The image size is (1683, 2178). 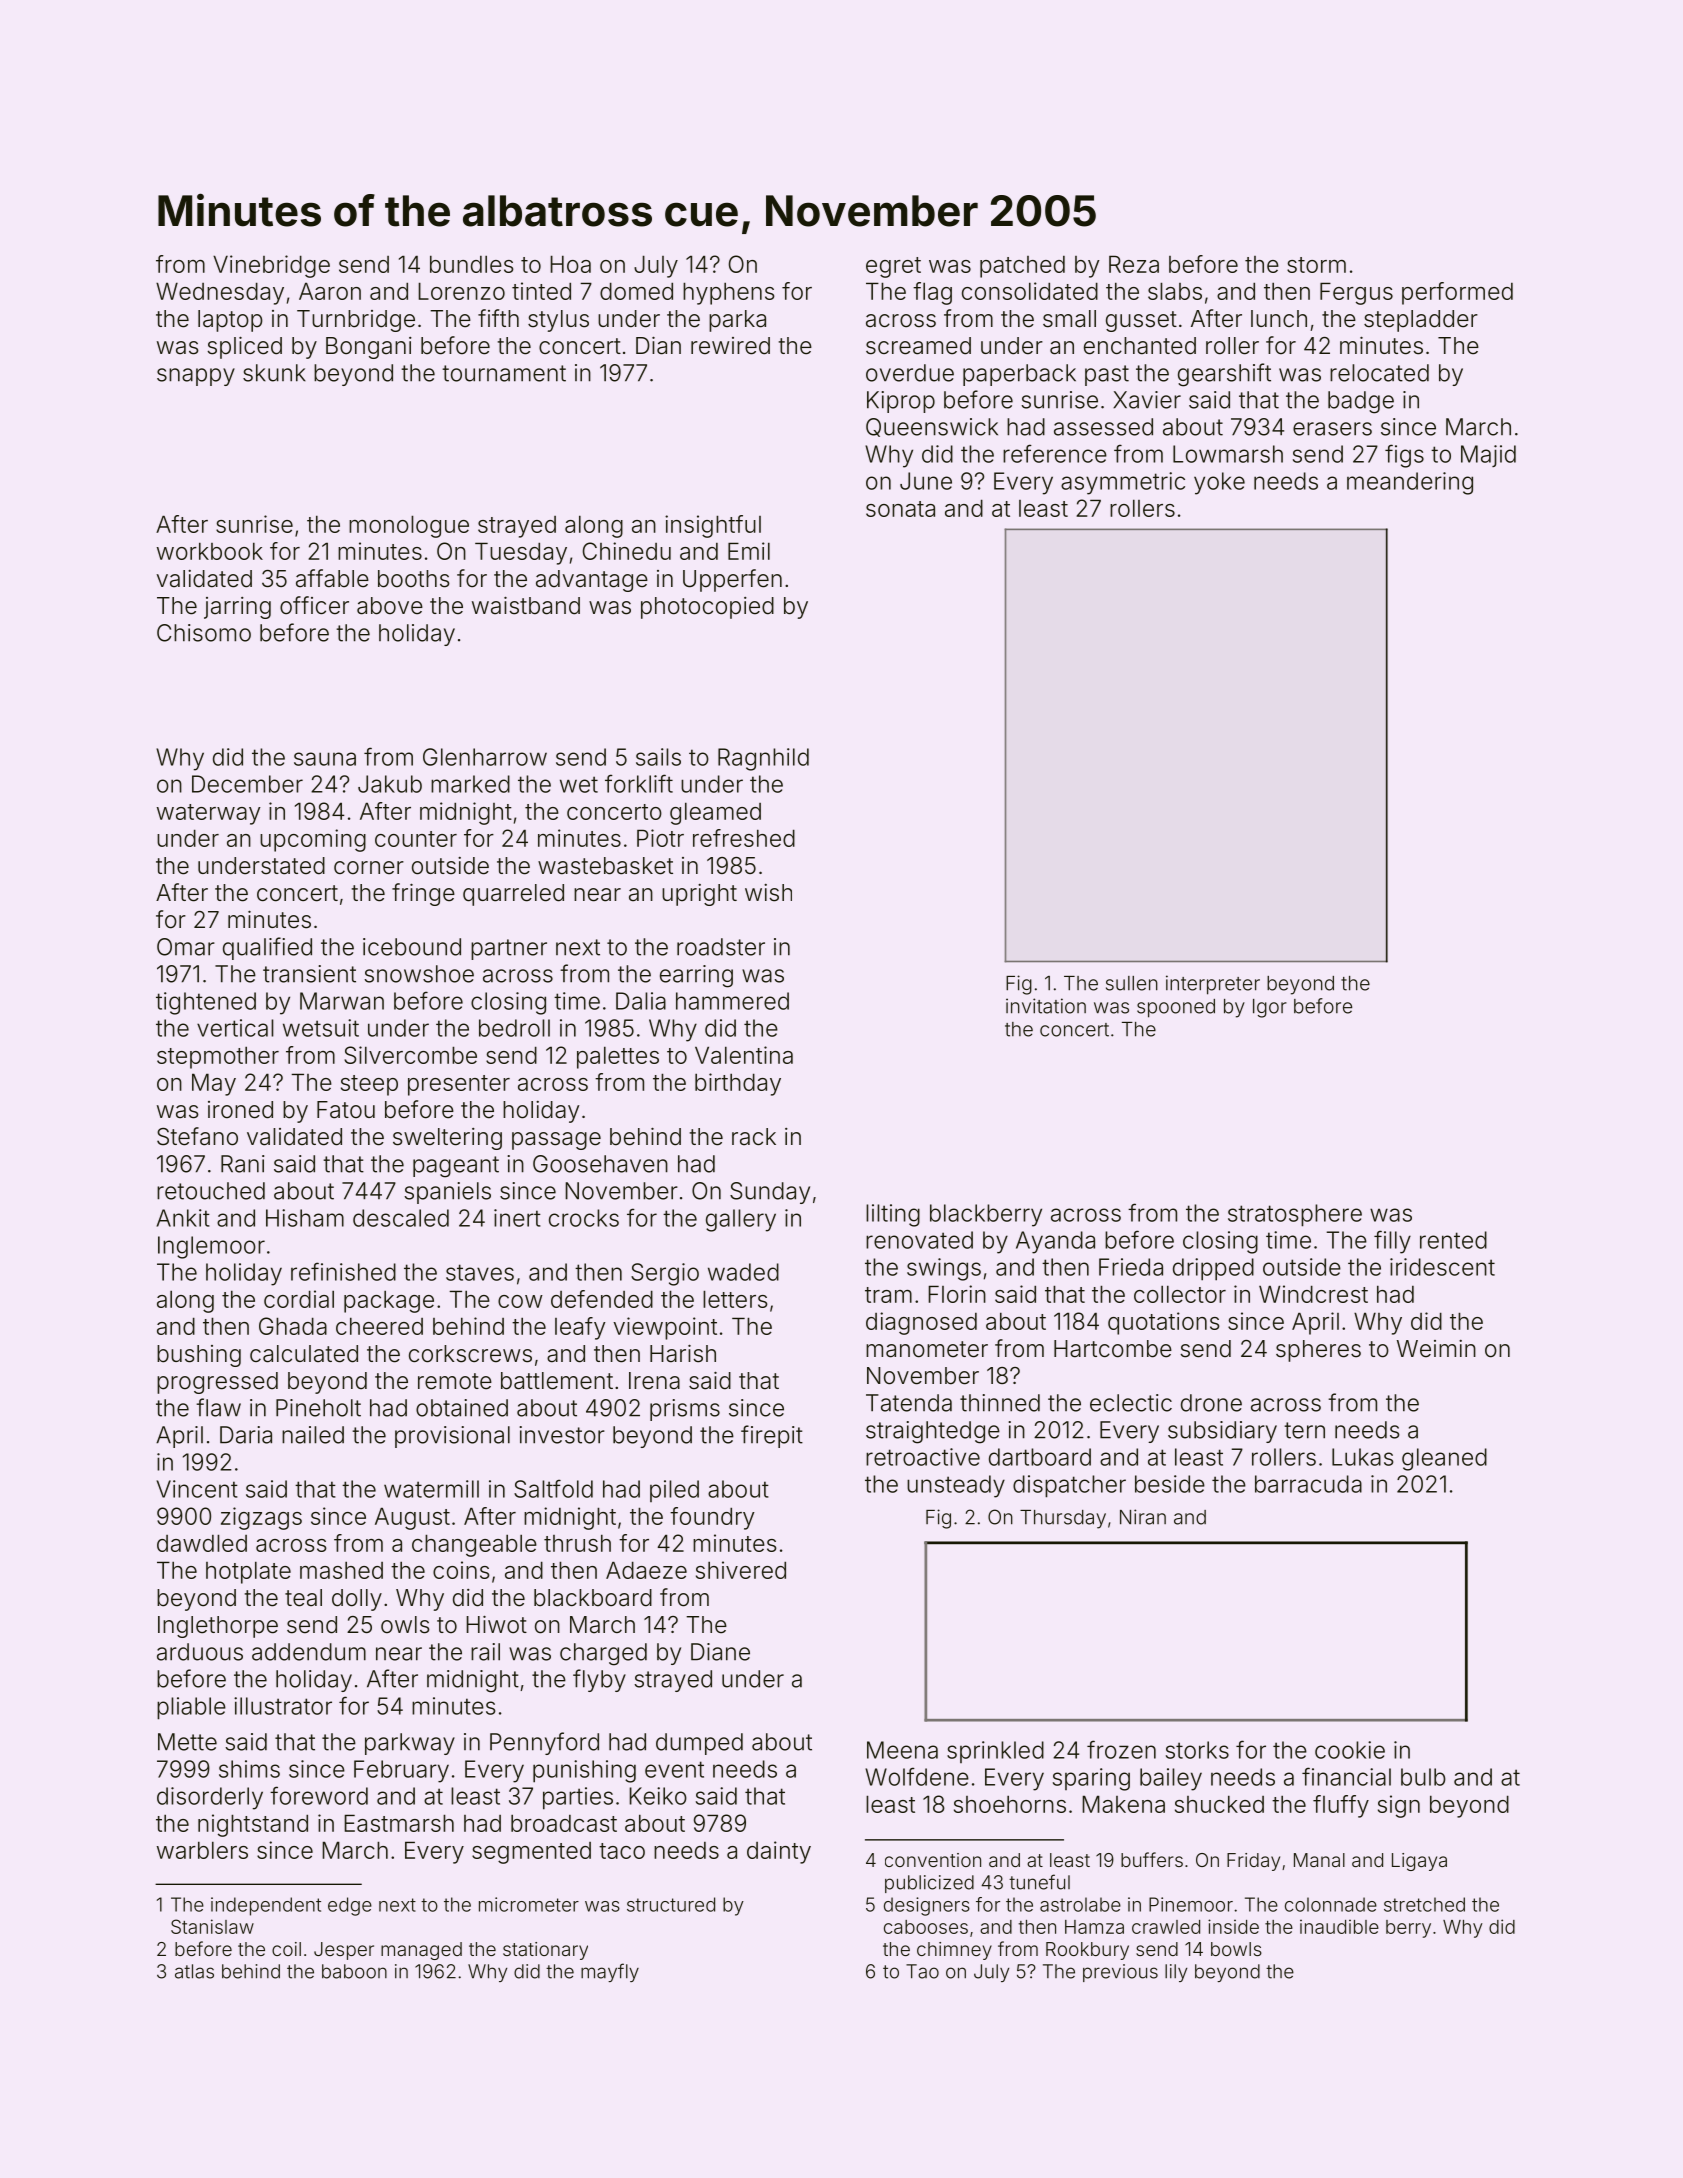 What do you see at coordinates (1316, 265) in the screenshot?
I see `storm` at bounding box center [1316, 265].
